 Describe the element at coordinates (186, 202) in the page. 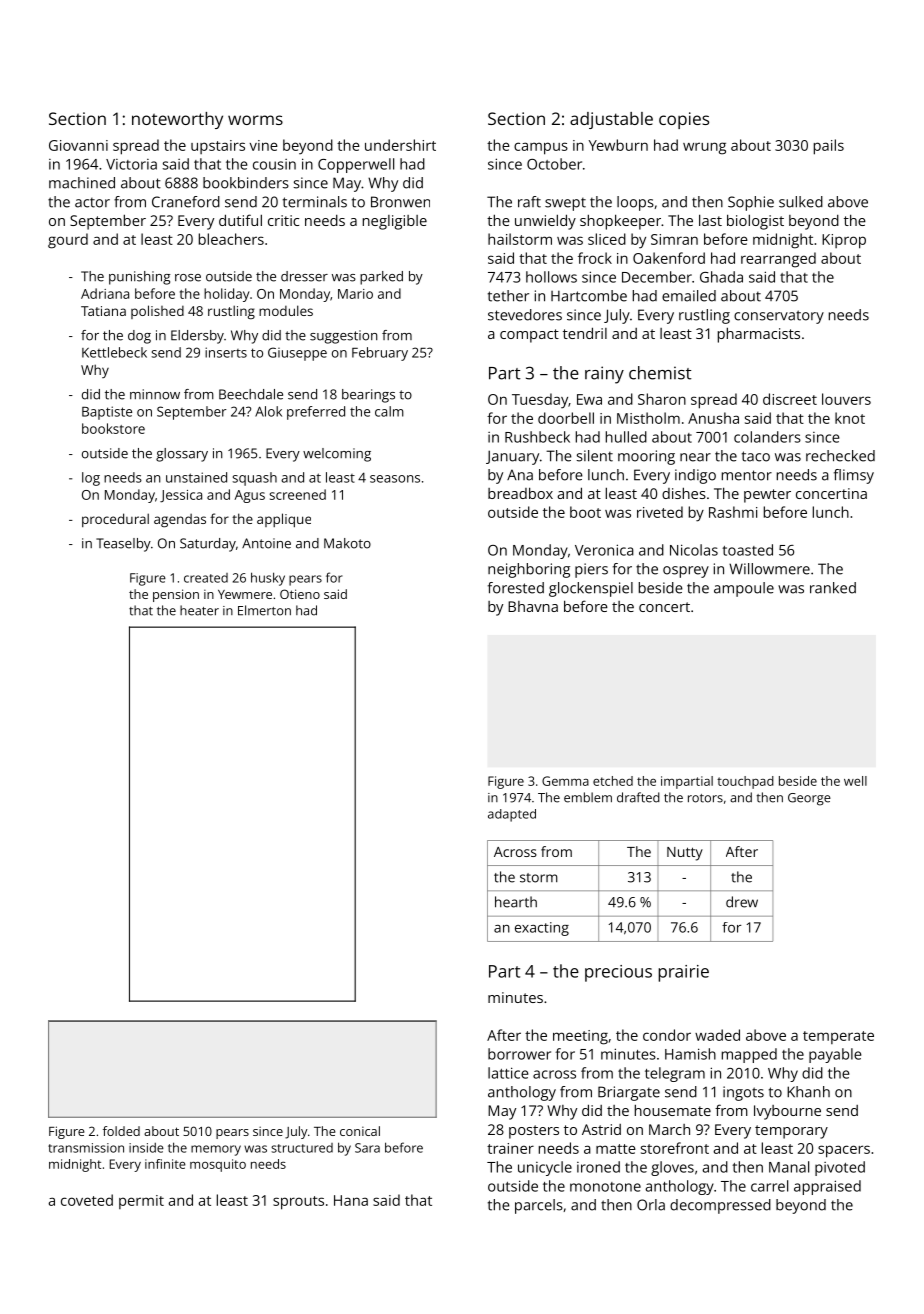

I see `Craneford` at that location.
